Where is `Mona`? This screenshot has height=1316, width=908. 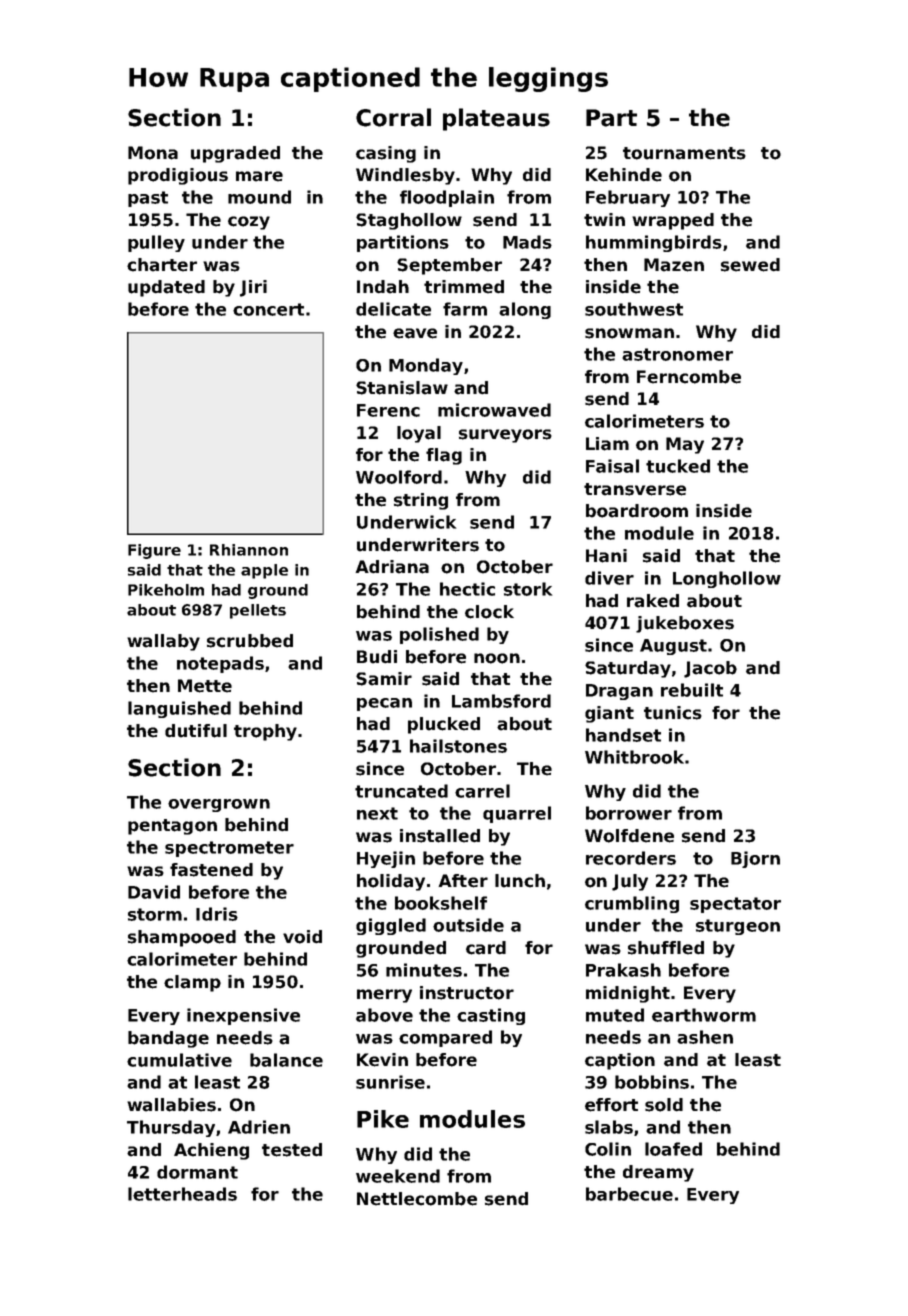 Mona is located at coordinates (153, 153).
